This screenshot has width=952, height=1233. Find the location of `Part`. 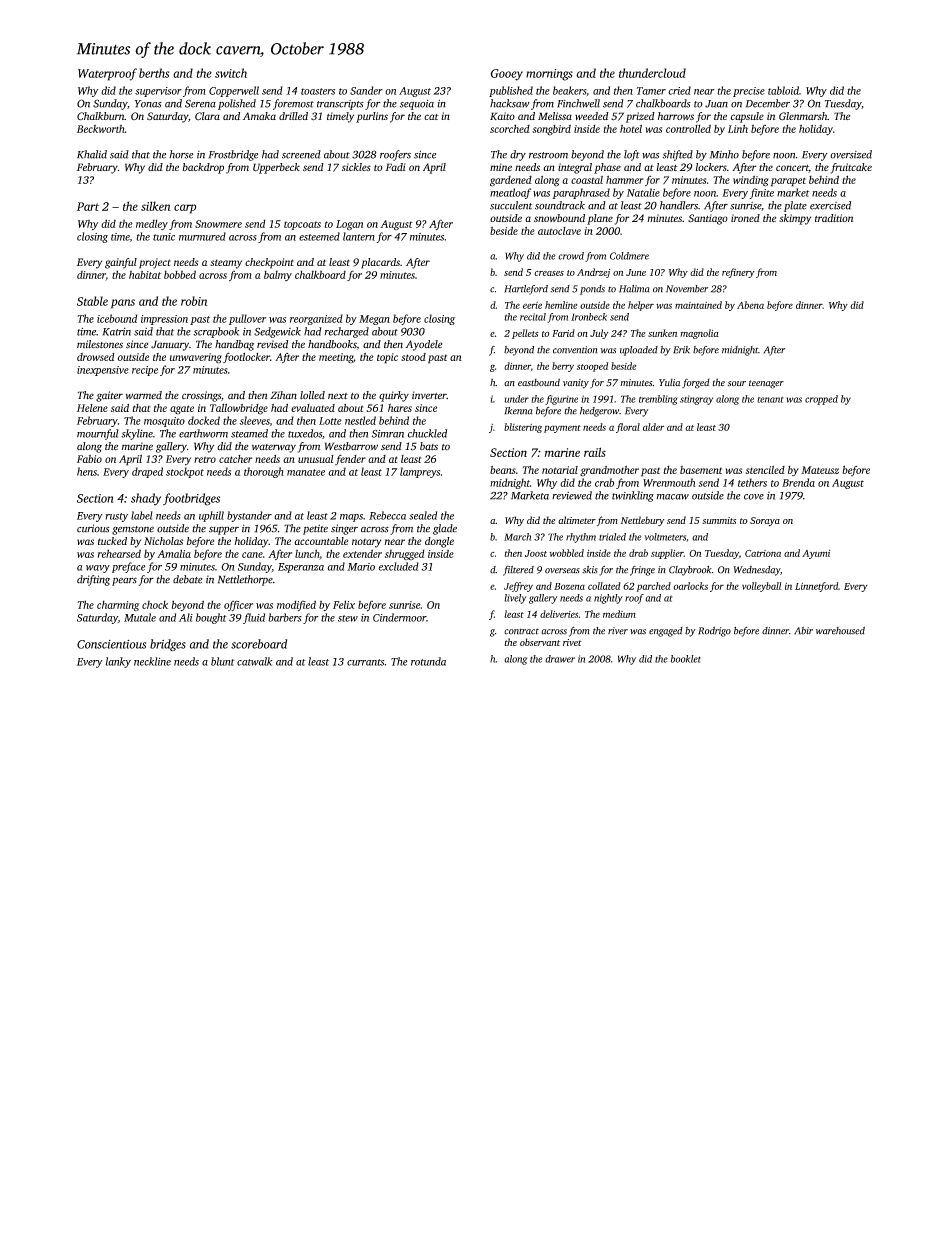

Part is located at coordinates (88, 206).
